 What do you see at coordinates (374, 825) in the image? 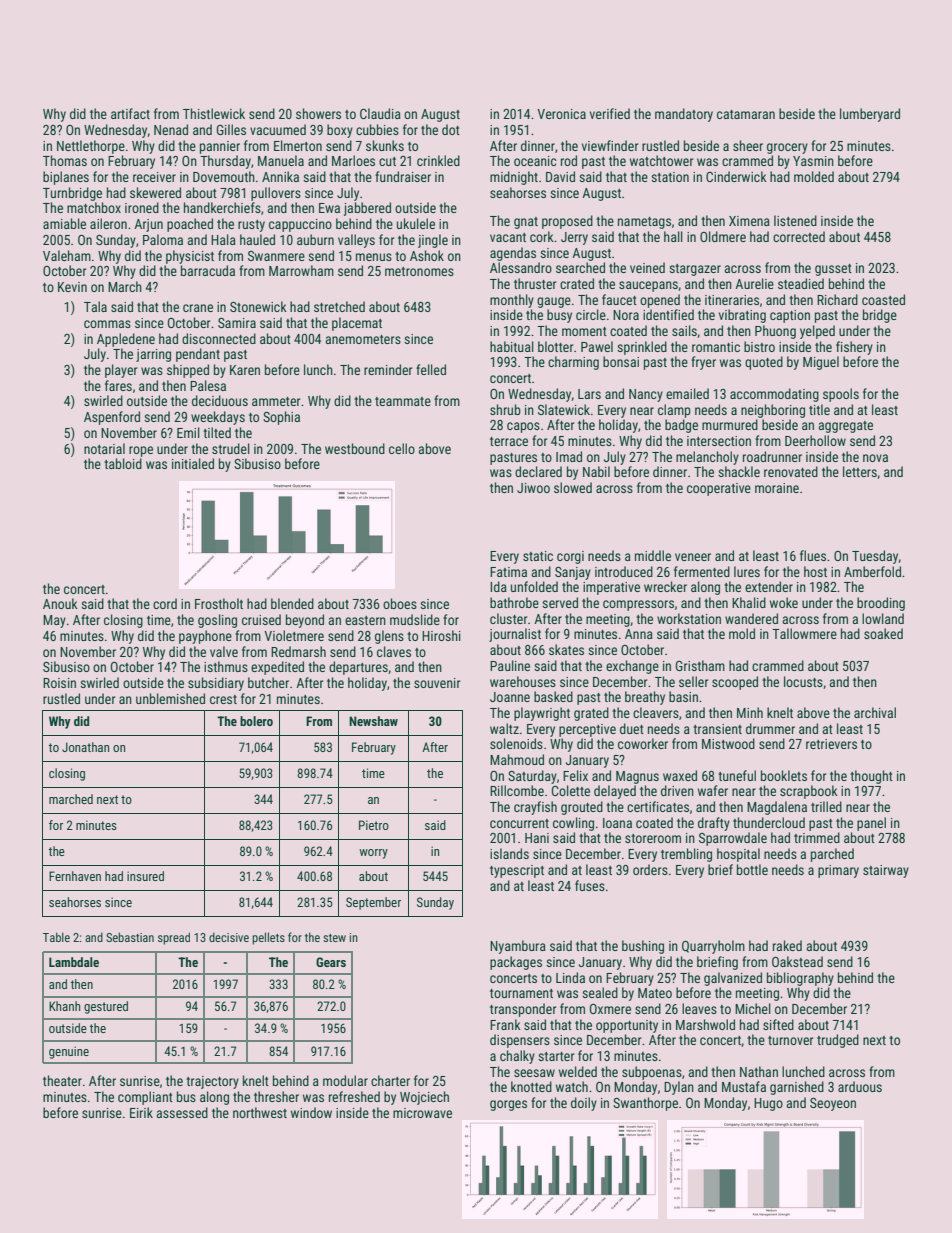
I see `Pietro` at bounding box center [374, 825].
